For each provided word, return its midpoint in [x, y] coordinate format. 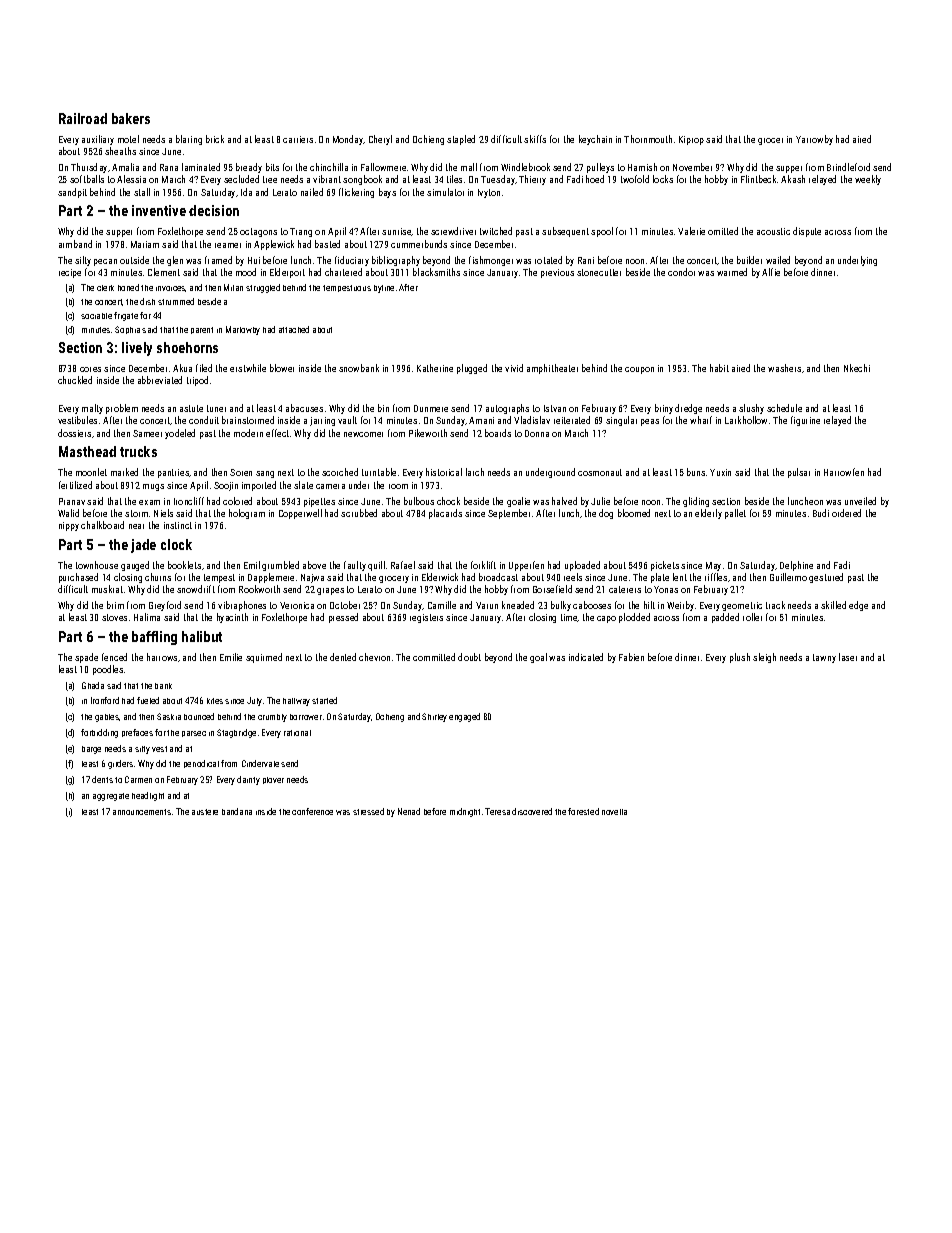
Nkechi [857, 368]
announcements [142, 812]
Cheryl [380, 140]
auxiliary [98, 140]
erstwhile [248, 368]
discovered [532, 811]
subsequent [565, 232]
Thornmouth [648, 139]
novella [614, 812]
